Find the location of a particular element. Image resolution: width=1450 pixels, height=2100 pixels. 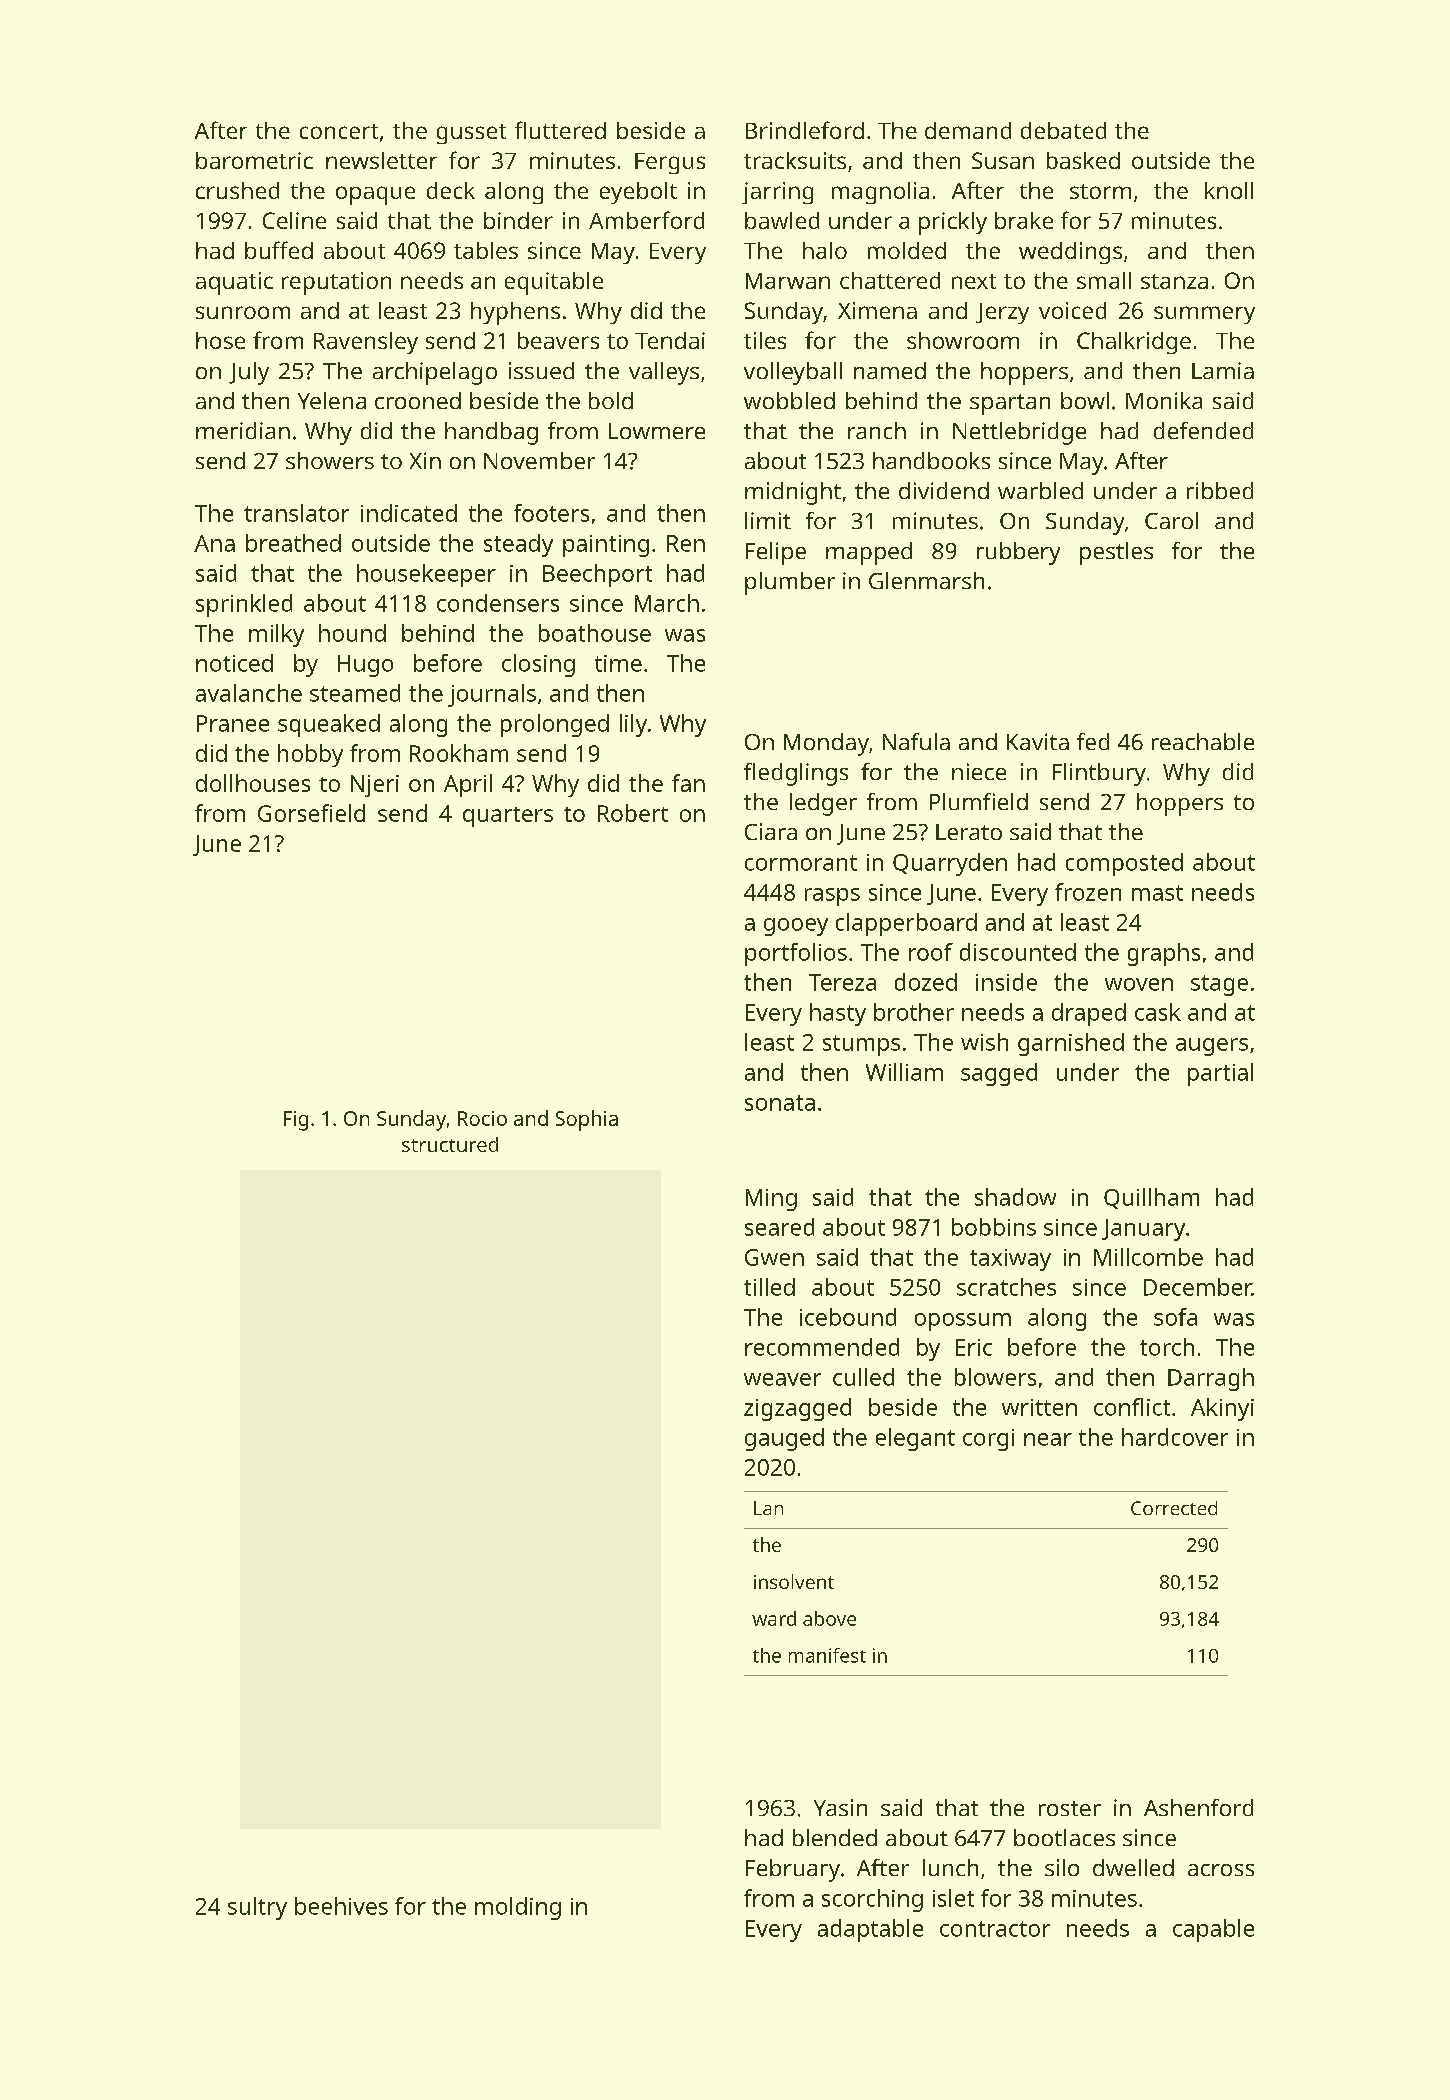

Rocio is located at coordinates (482, 1118).
